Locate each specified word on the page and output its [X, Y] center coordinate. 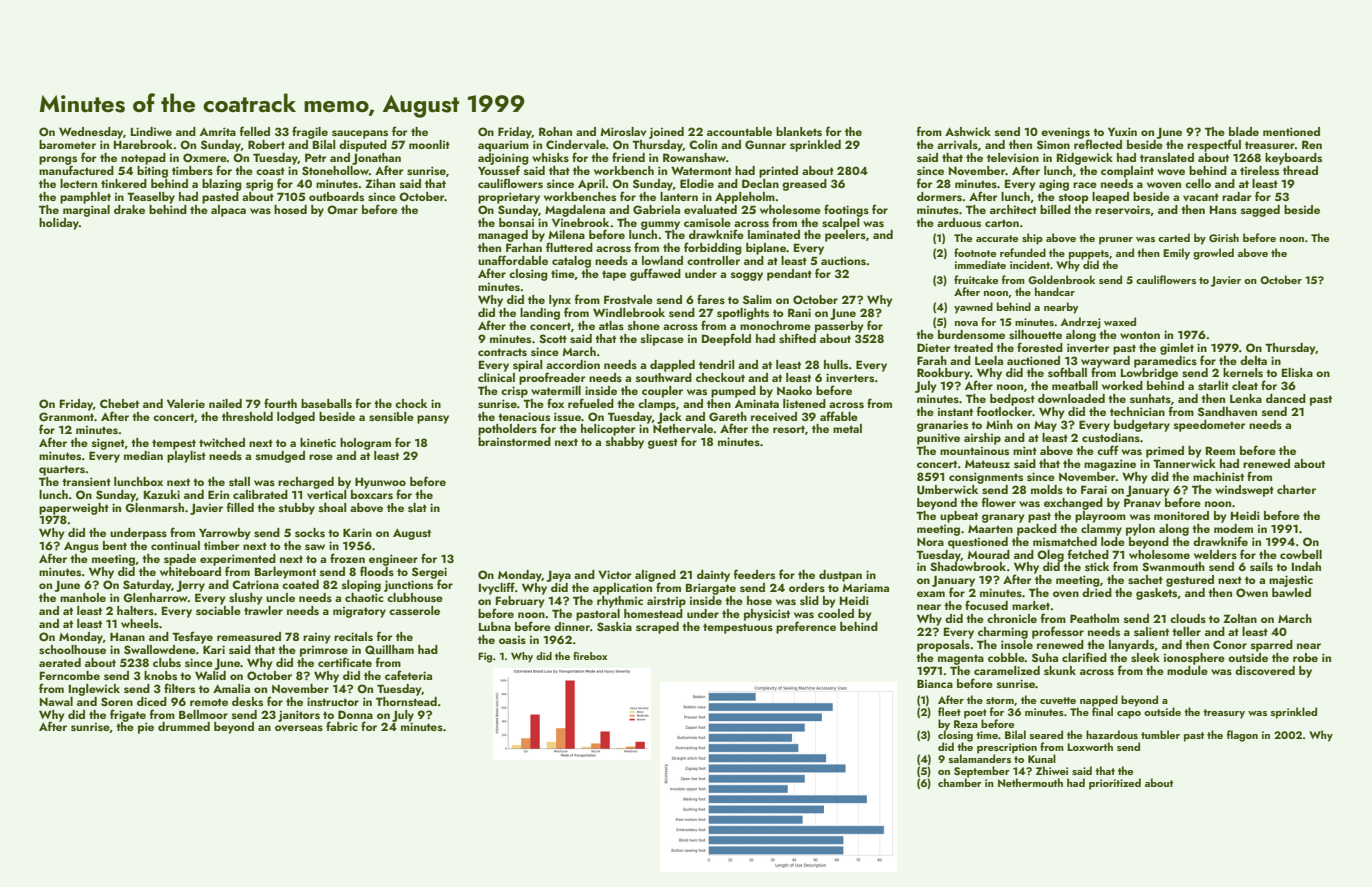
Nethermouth [1030, 782]
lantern [679, 196]
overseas [299, 728]
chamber [960, 782]
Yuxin [1122, 131]
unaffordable [513, 260]
